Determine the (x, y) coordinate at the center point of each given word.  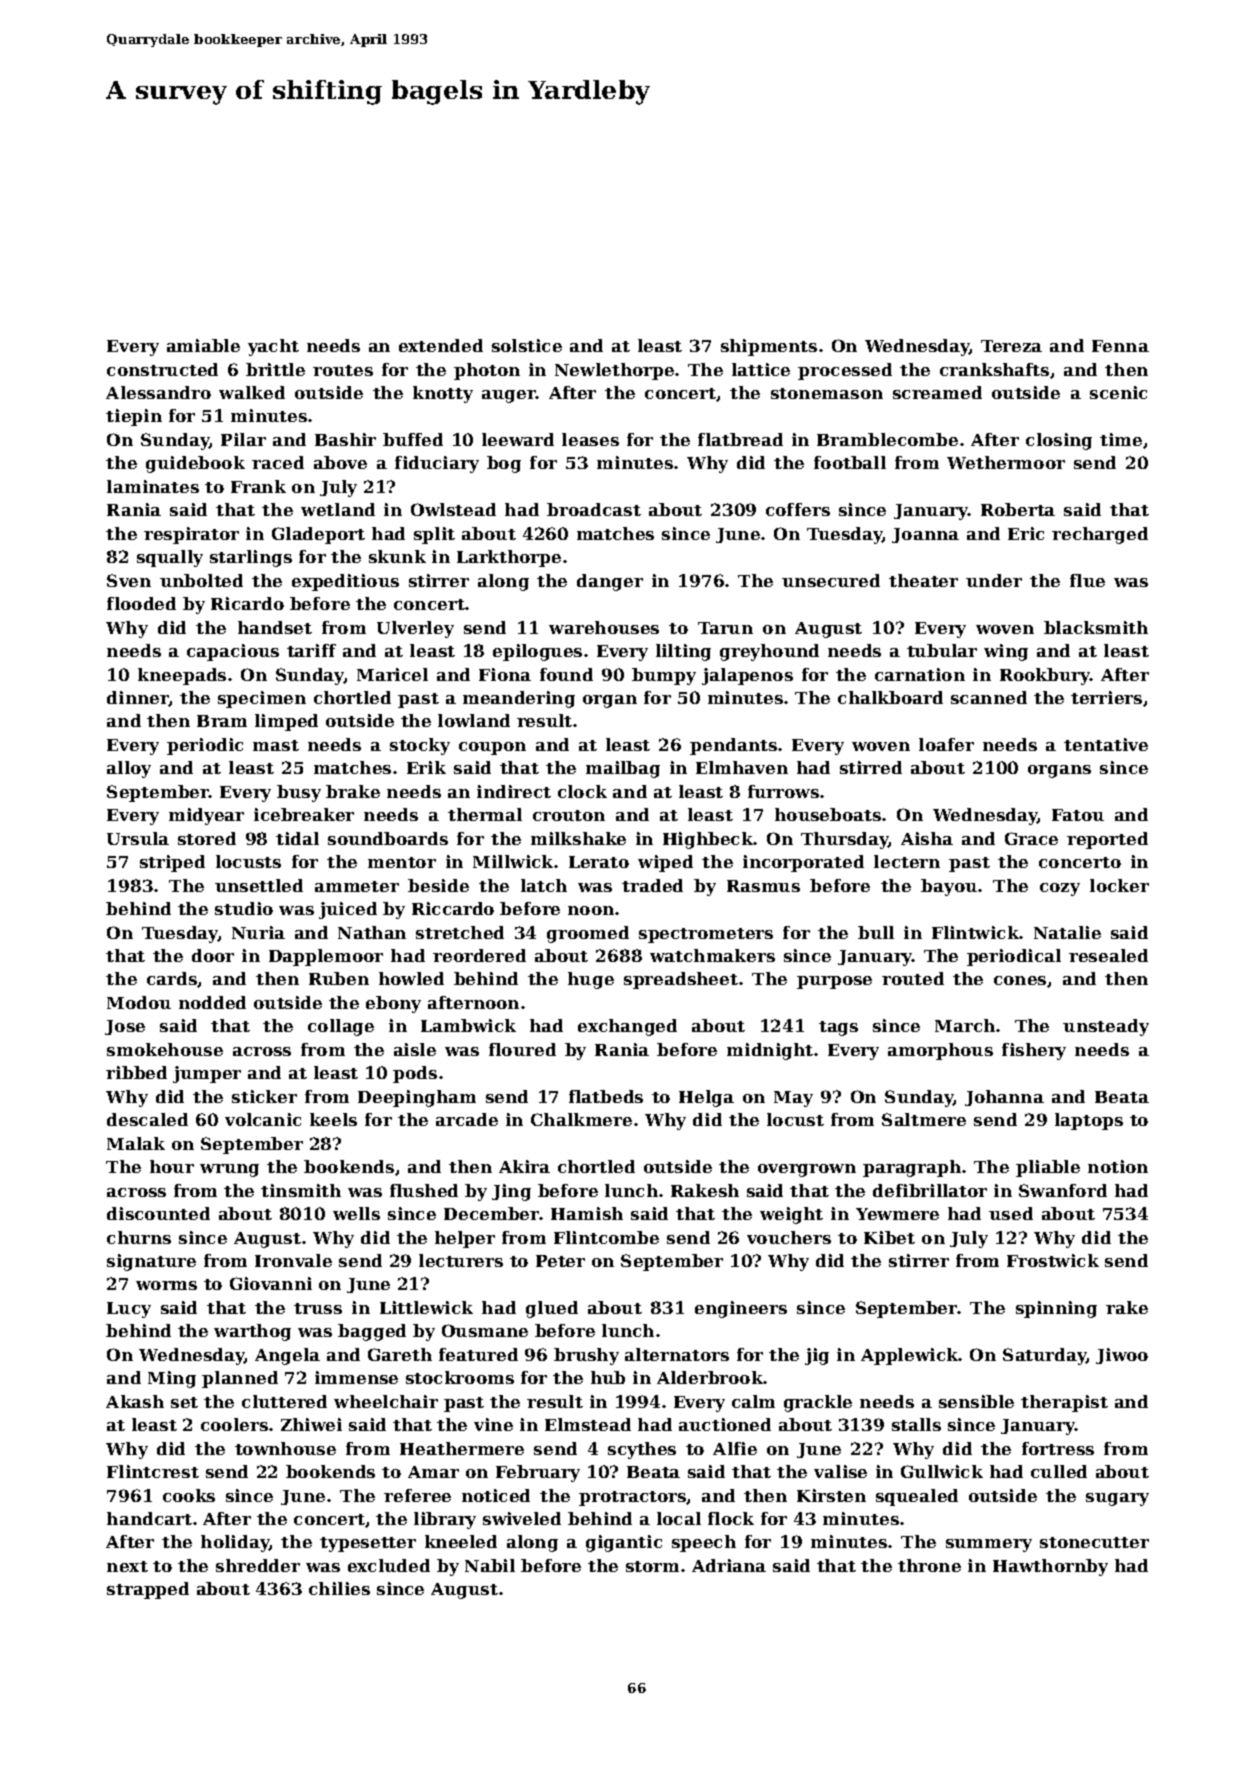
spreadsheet (681, 980)
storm (652, 1566)
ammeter (357, 886)
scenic (1118, 392)
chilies (339, 1588)
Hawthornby (1050, 1567)
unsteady (1106, 1027)
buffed (413, 439)
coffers (798, 509)
